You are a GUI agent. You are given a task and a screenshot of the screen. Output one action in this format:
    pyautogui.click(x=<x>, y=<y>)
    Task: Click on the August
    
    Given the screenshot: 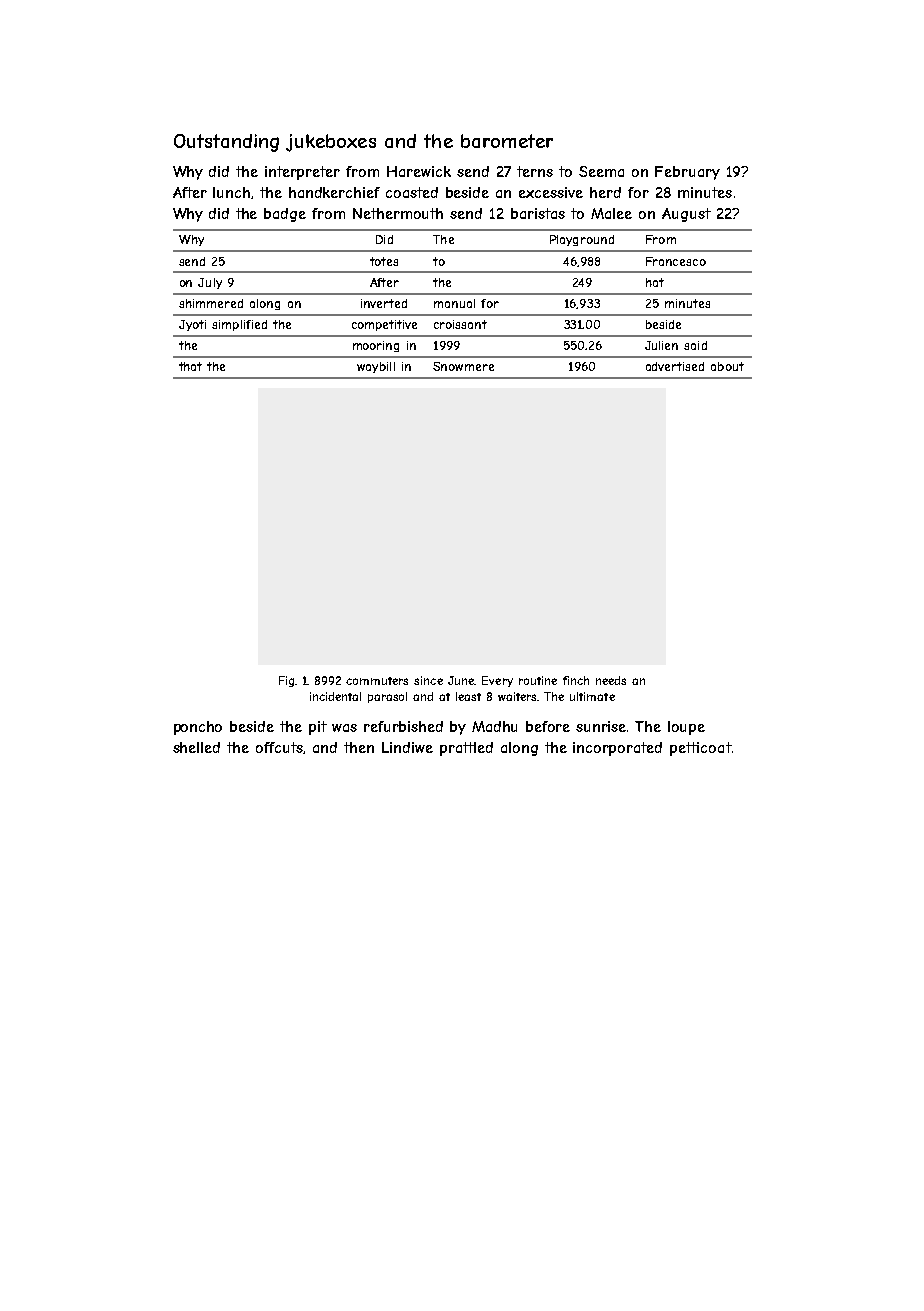 What is the action you would take?
    pyautogui.click(x=686, y=215)
